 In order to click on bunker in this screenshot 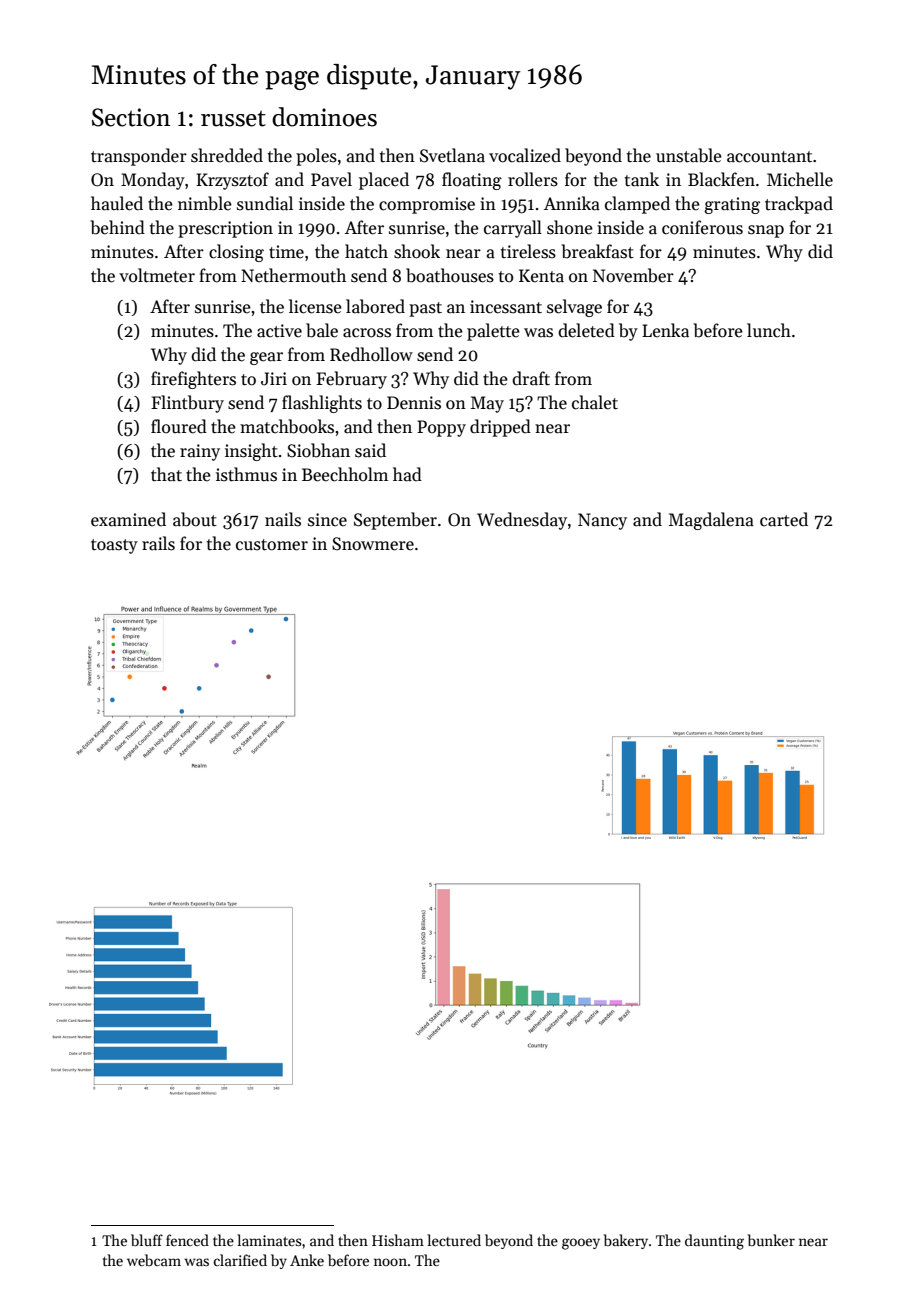, I will do `click(771, 1240)`.
